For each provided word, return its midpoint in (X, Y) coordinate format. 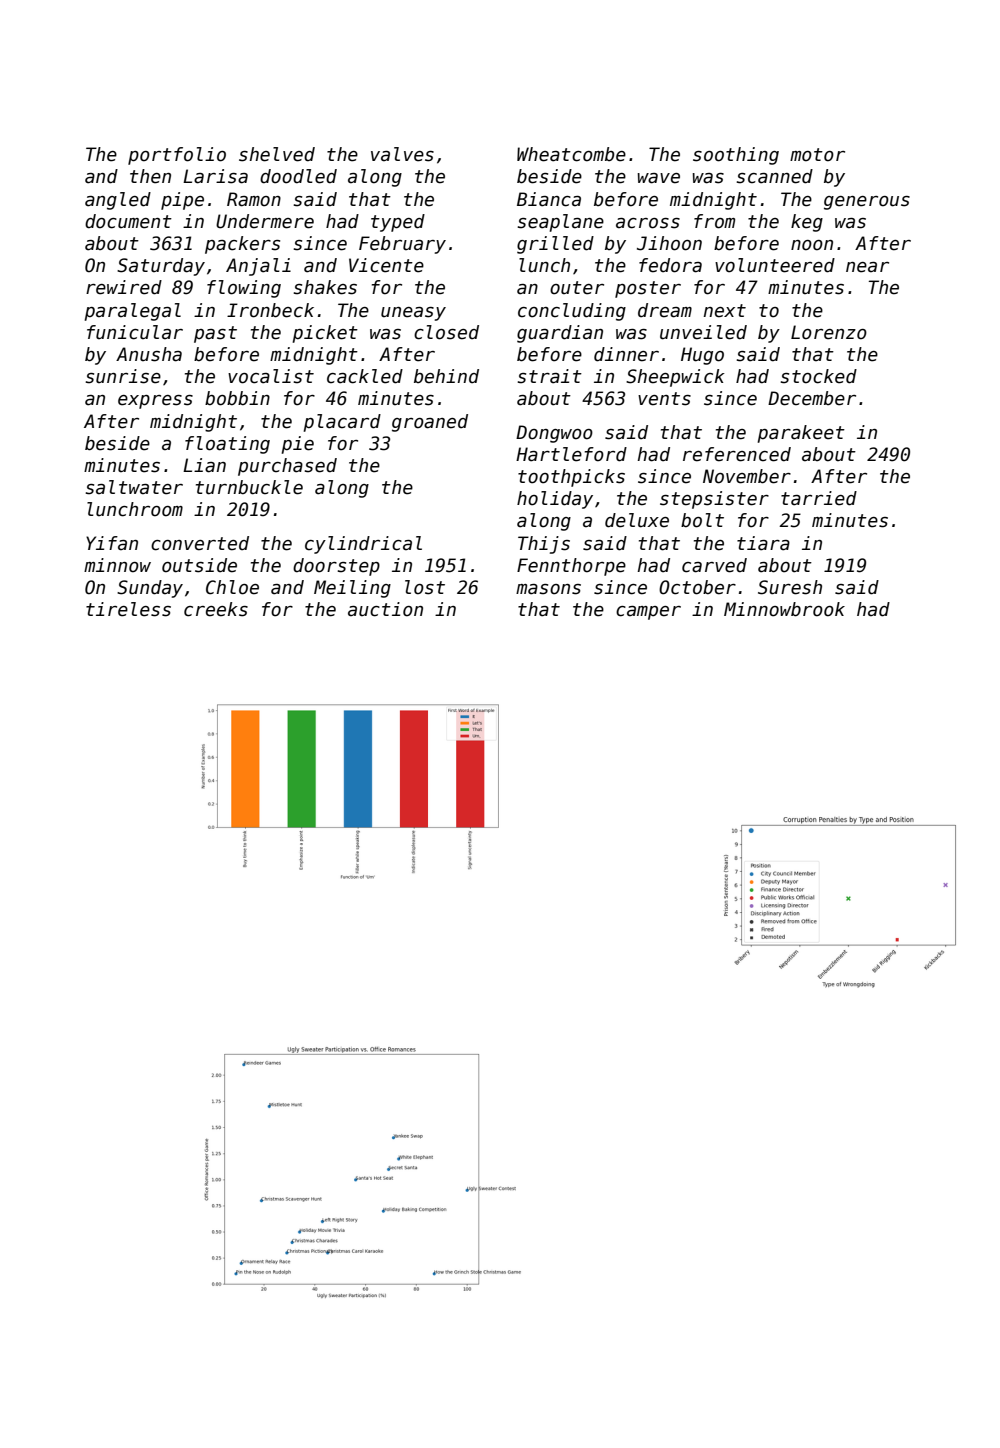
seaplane (560, 223)
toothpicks (571, 478)
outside (199, 565)
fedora (670, 265)
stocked (818, 376)
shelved (277, 154)
